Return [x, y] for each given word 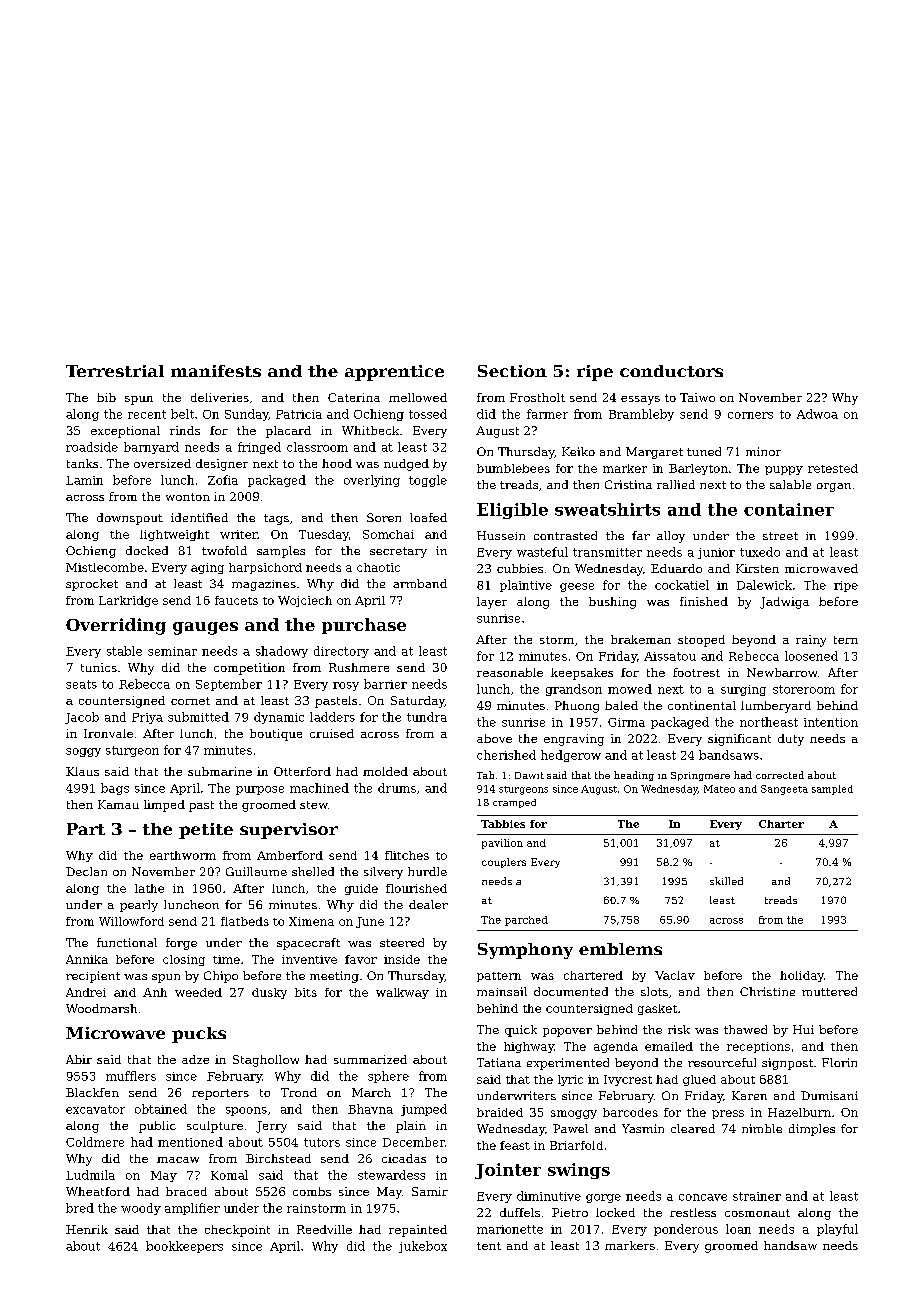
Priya [147, 718]
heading [634, 776]
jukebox [423, 1247]
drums [397, 788]
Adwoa [817, 414]
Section [512, 371]
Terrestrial [115, 371]
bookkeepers [184, 1247]
